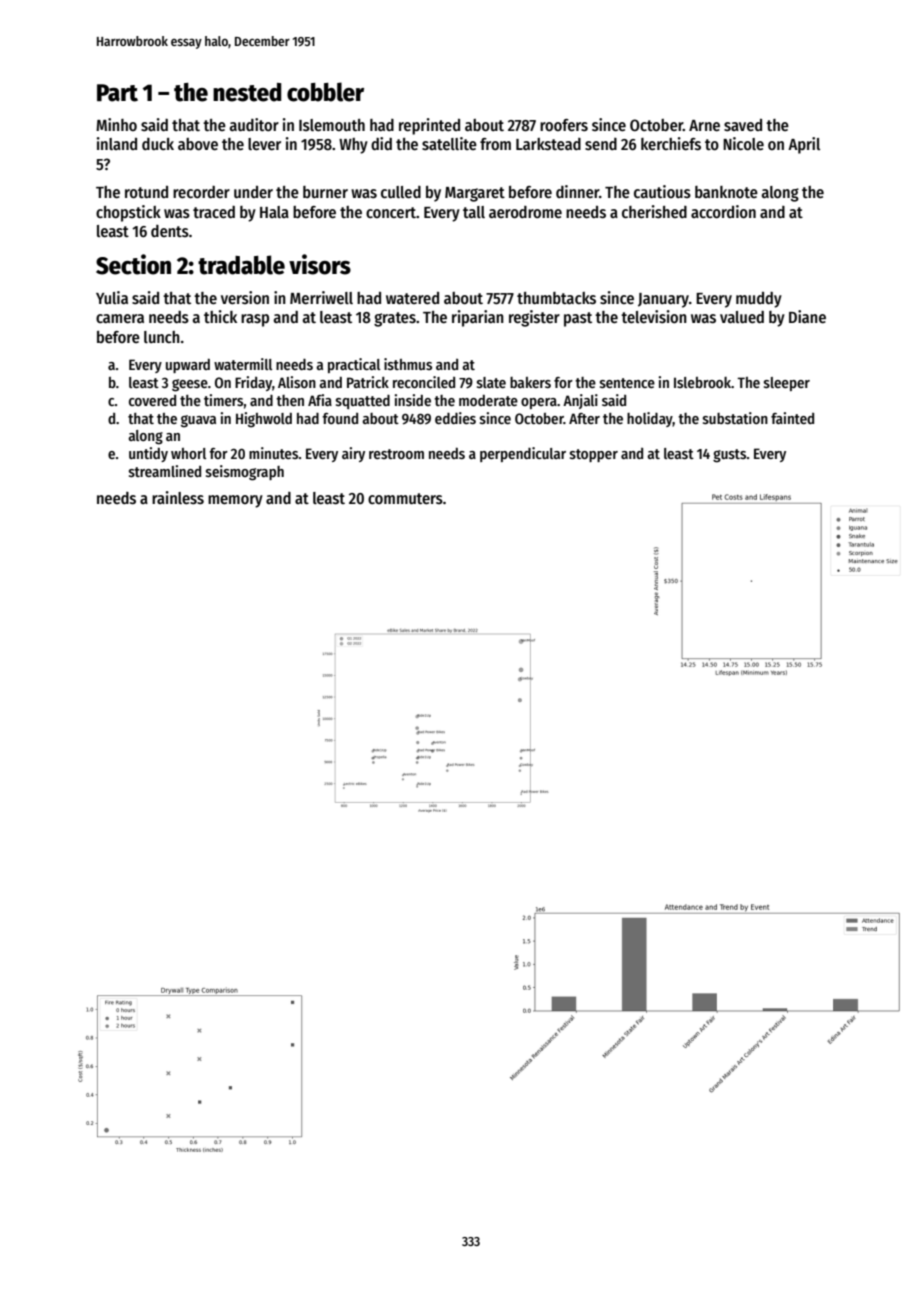  I want to click on memory, so click(235, 501).
